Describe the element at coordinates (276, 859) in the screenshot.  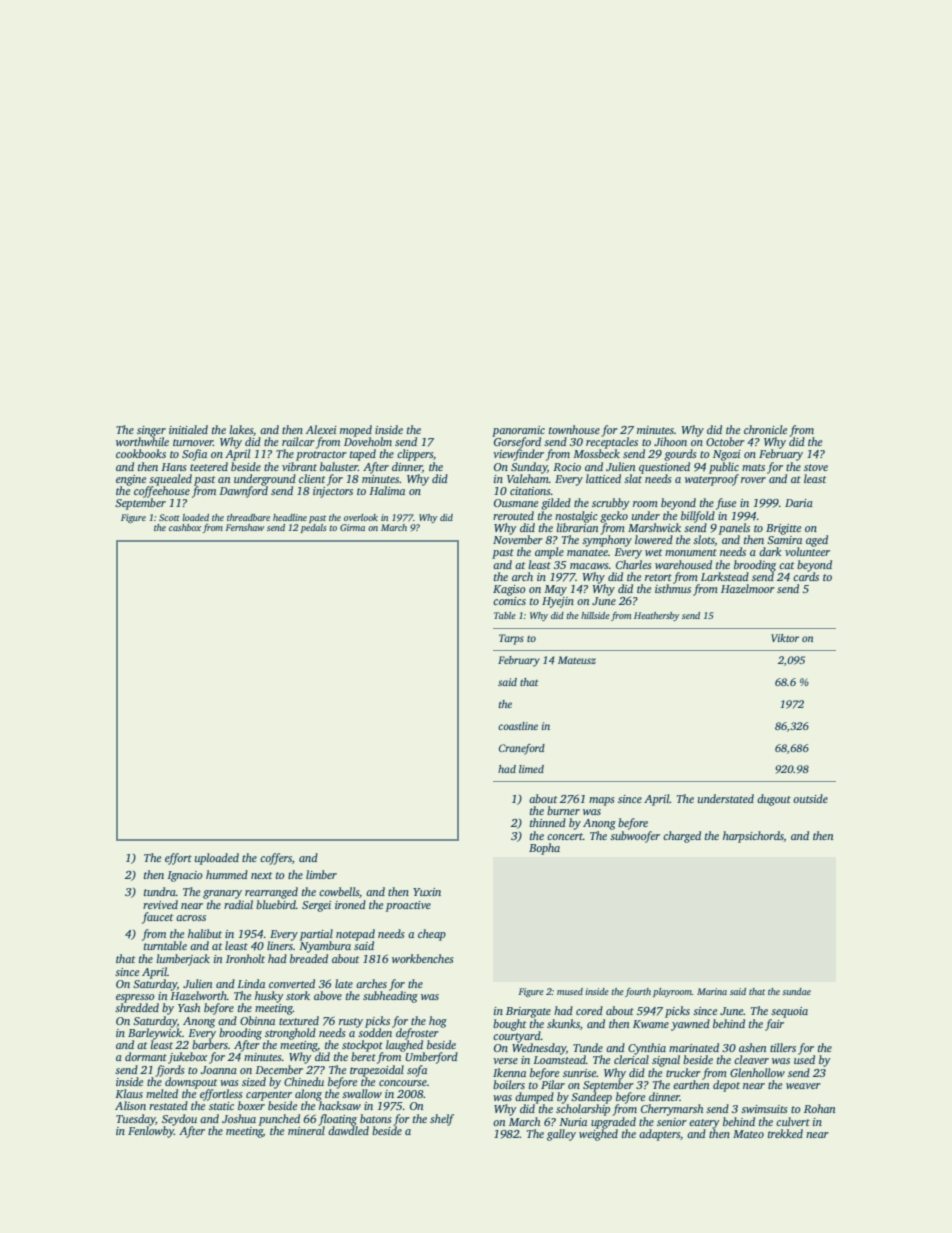
I see `coffers` at that location.
